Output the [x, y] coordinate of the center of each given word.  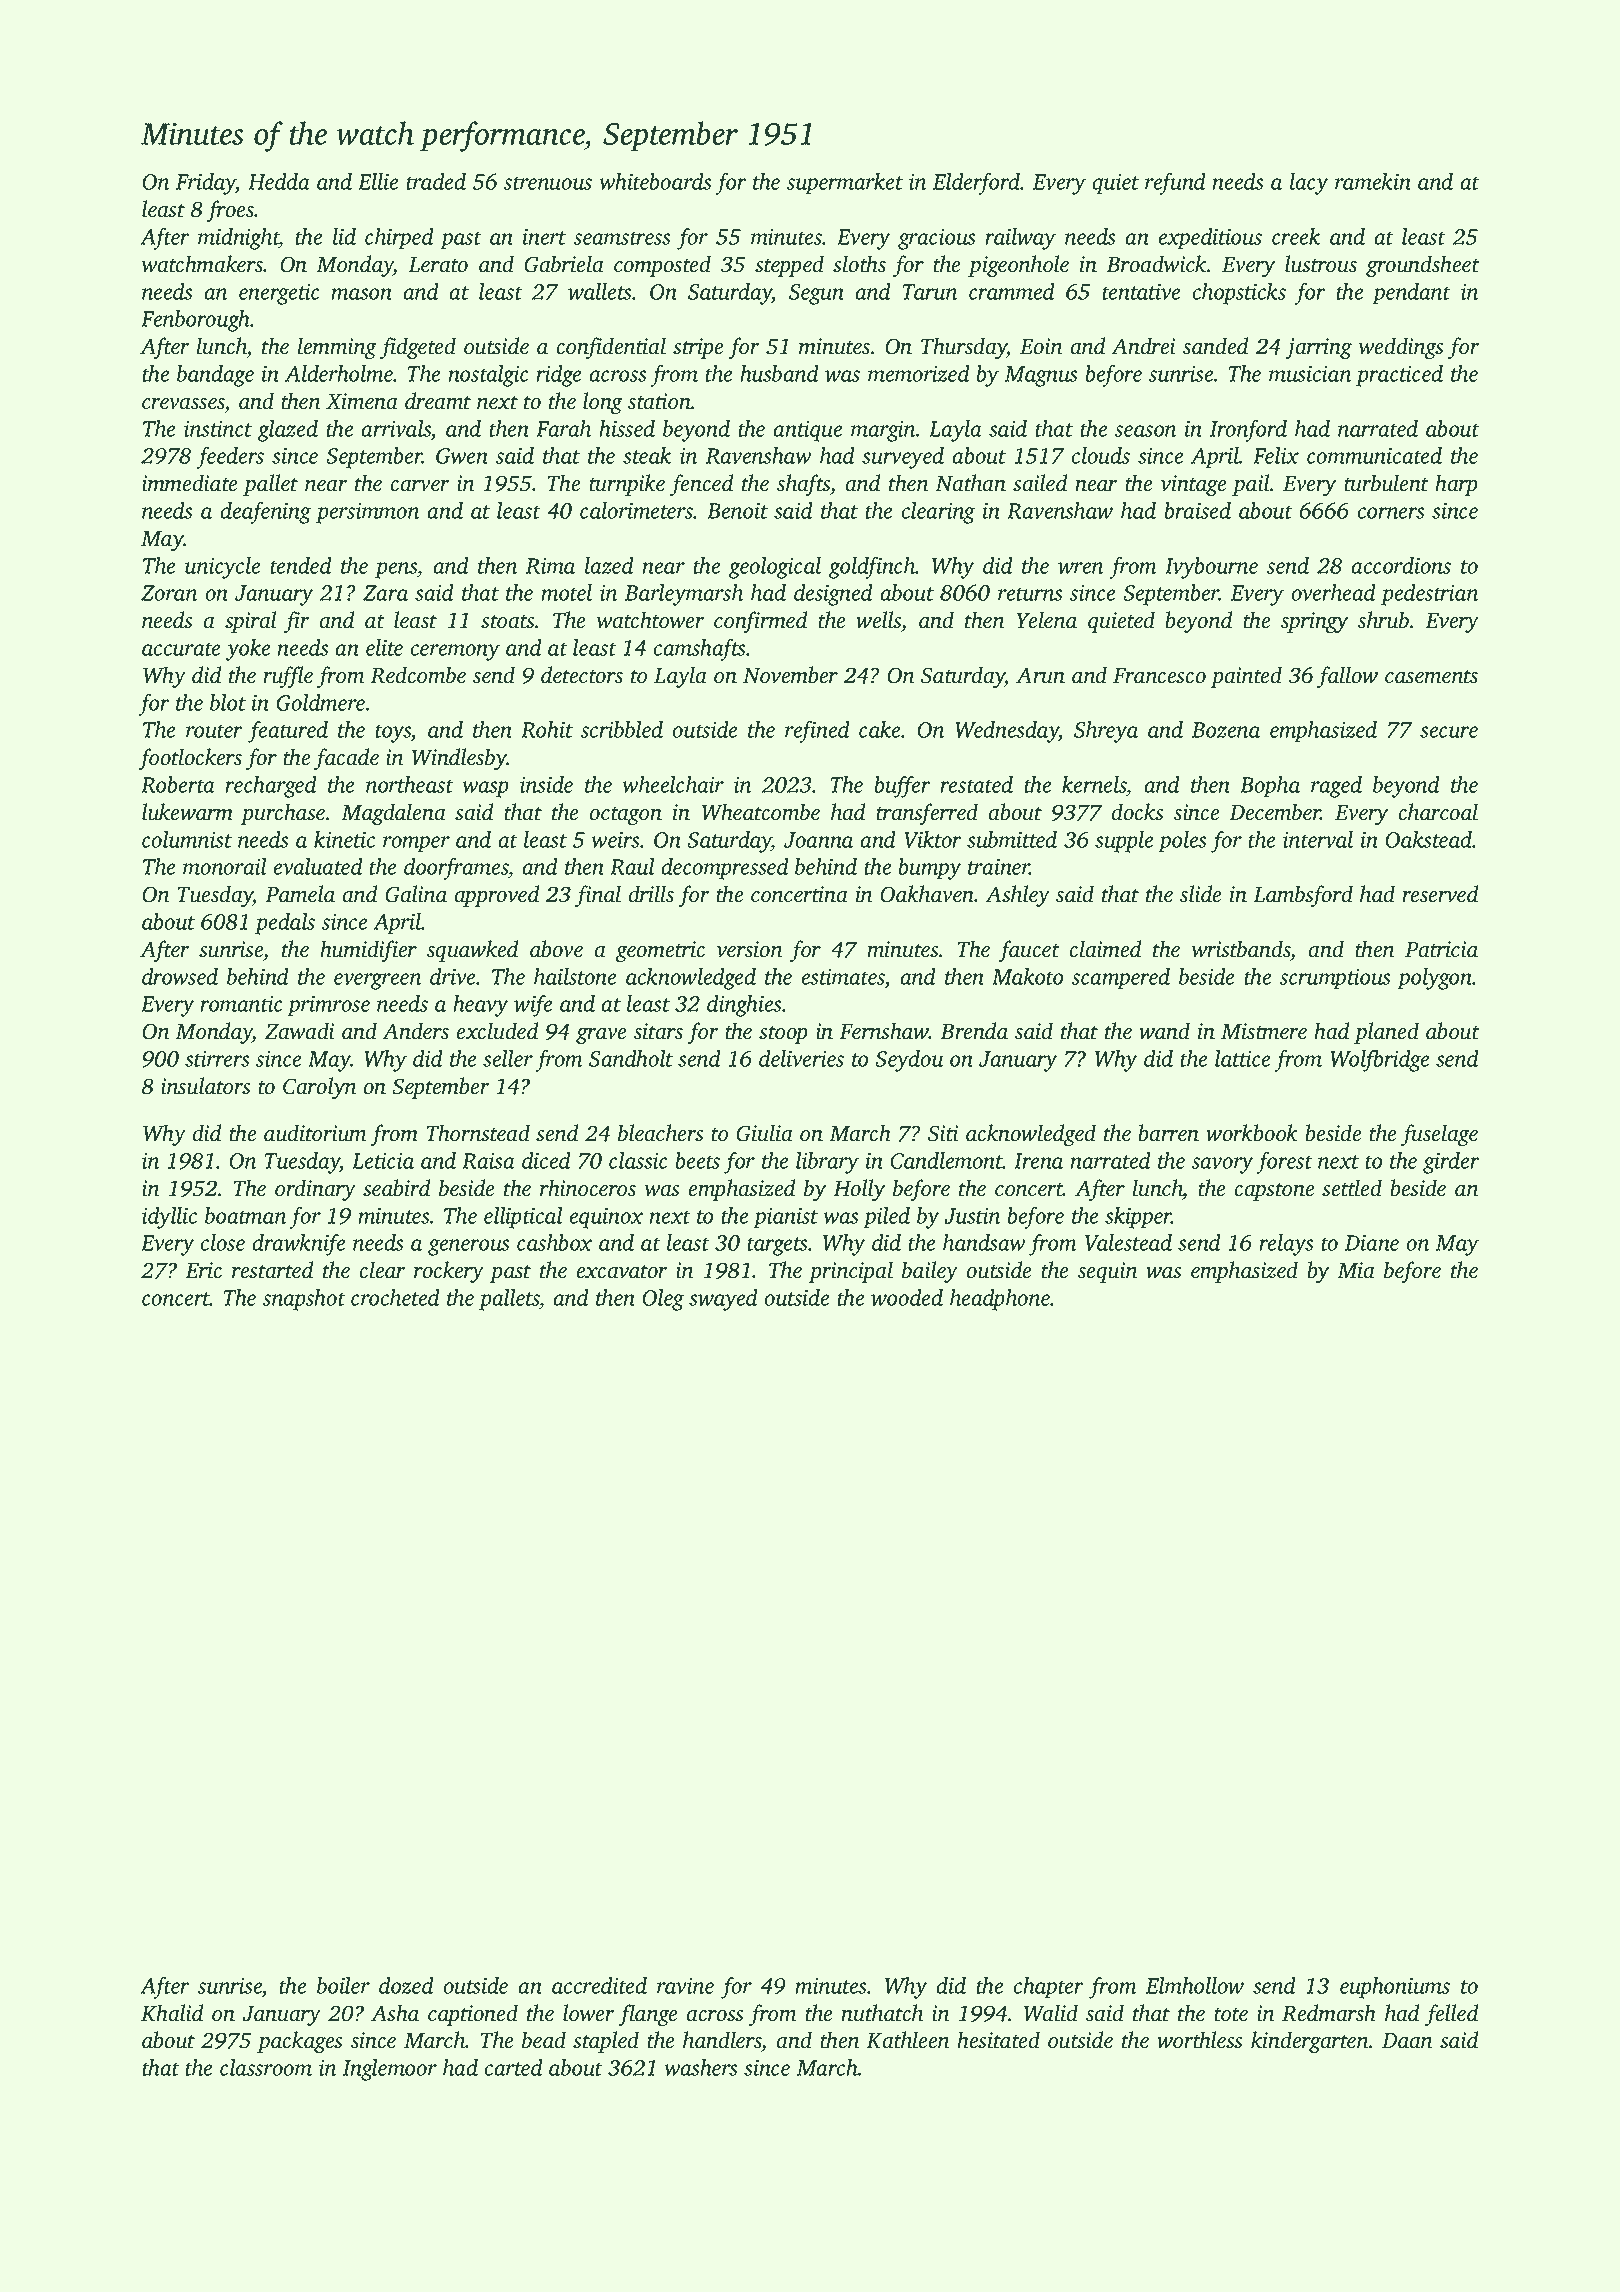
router [214, 731]
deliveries [801, 1058]
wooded [907, 1297]
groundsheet [1422, 266]
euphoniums [1395, 1988]
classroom [266, 2067]
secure [1449, 732]
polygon [1434, 979]
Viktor [932, 839]
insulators [206, 1086]
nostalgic [488, 376]
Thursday [964, 348]
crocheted [395, 1297]
